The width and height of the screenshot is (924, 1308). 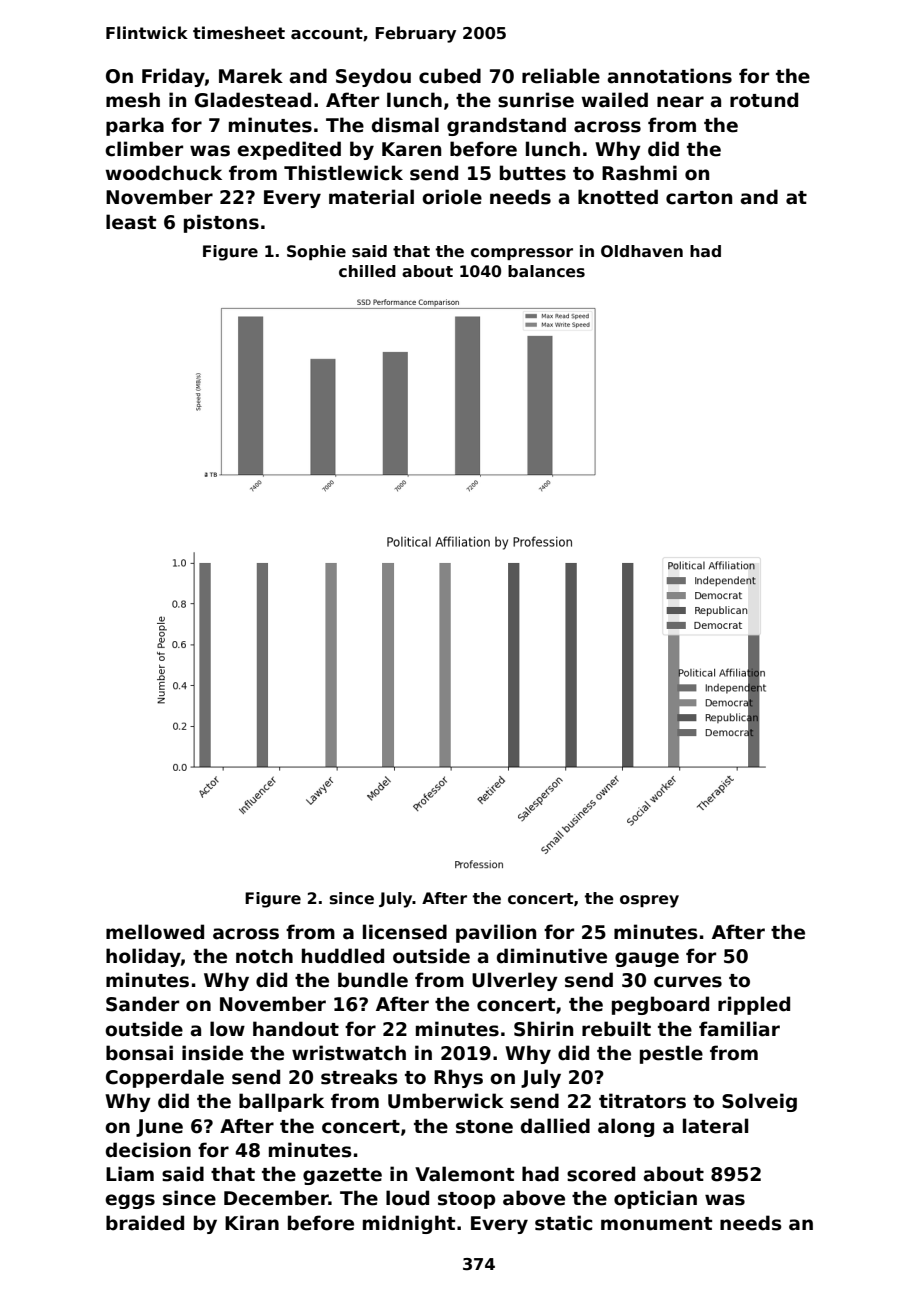 What do you see at coordinates (555, 1126) in the screenshot?
I see `dallied` at bounding box center [555, 1126].
